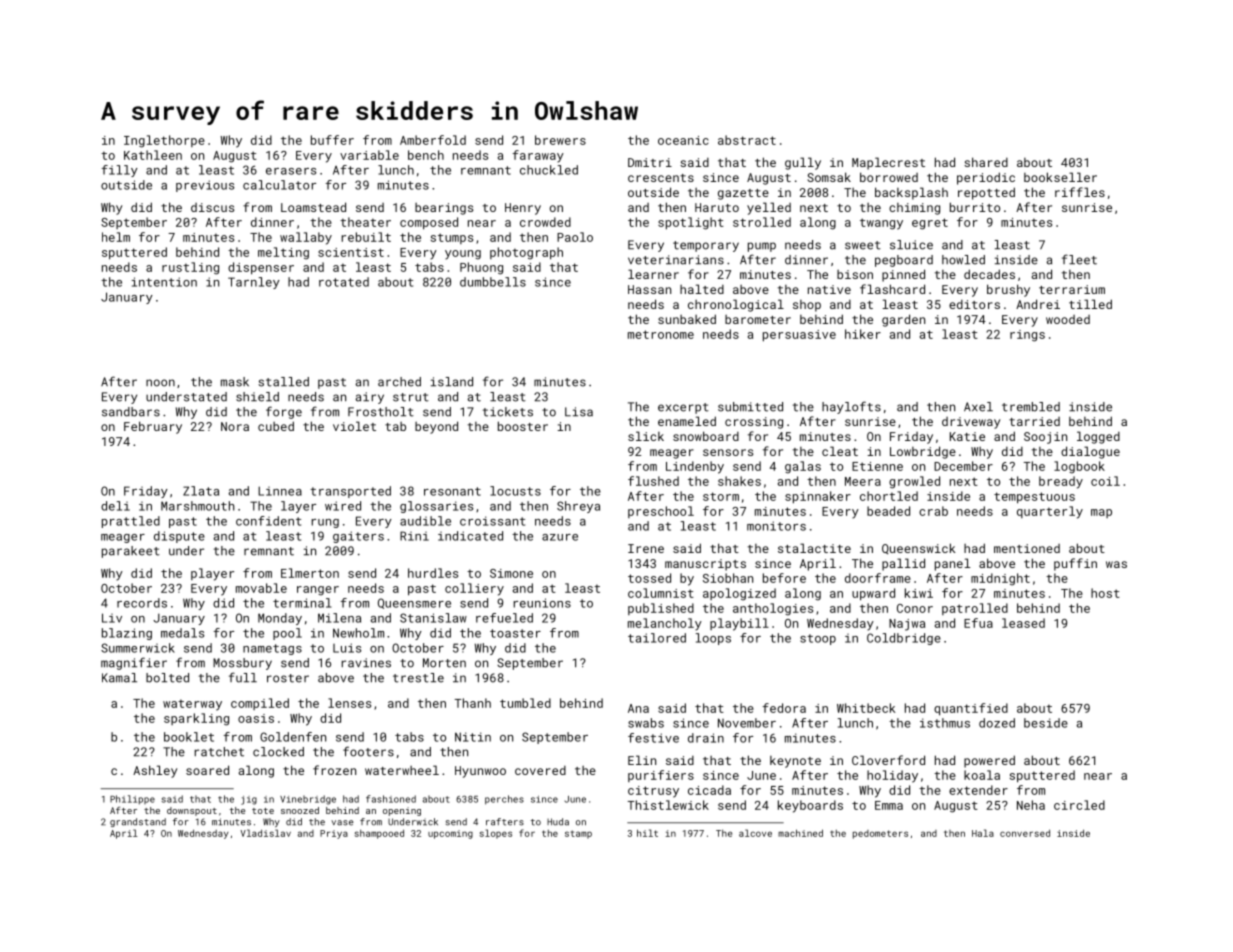 The height and width of the page is (952, 1233). What do you see at coordinates (863, 245) in the page?
I see `sweet` at bounding box center [863, 245].
